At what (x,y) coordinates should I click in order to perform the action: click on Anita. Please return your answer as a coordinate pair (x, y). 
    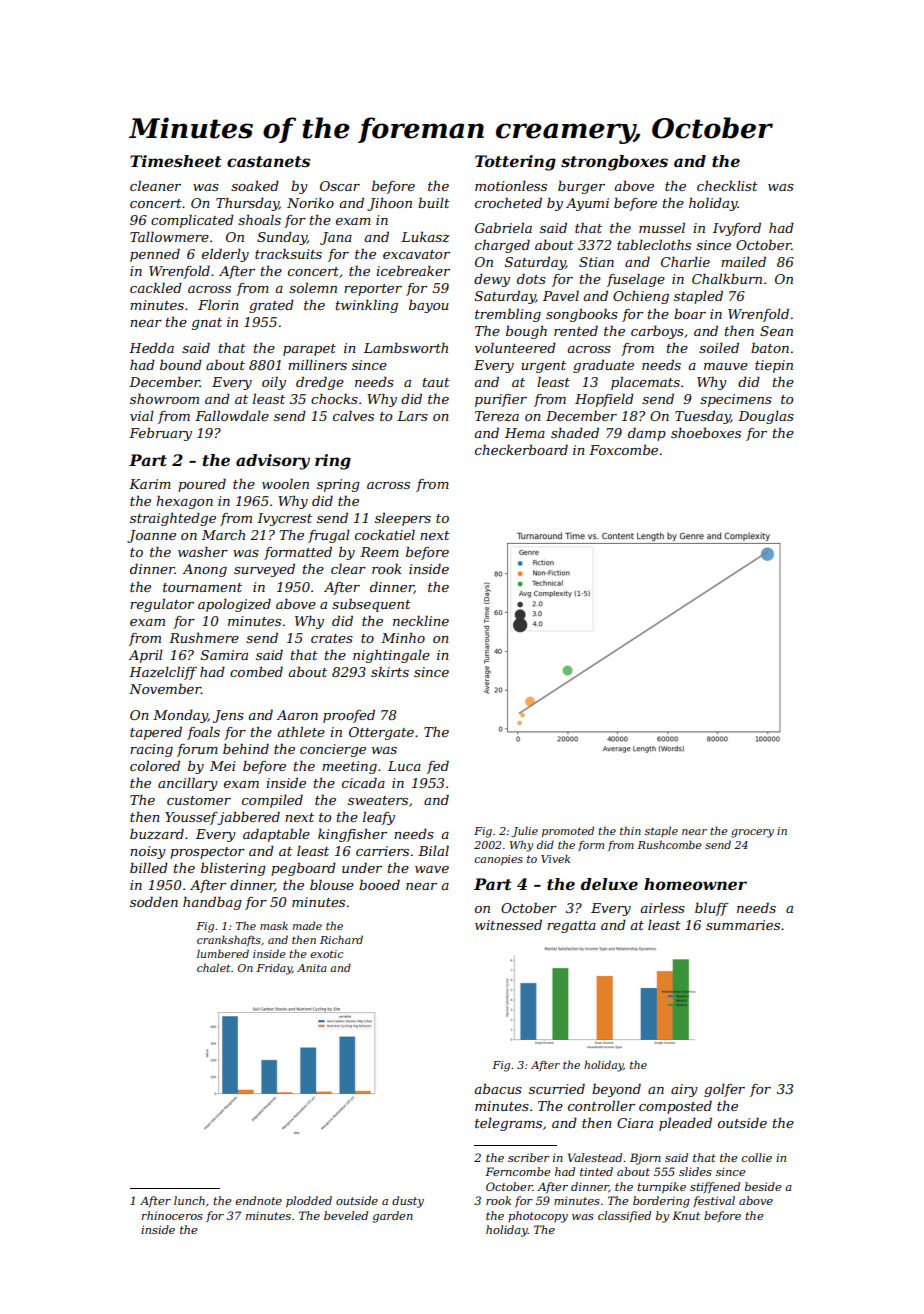
    Looking at the image, I should click on (312, 968).
